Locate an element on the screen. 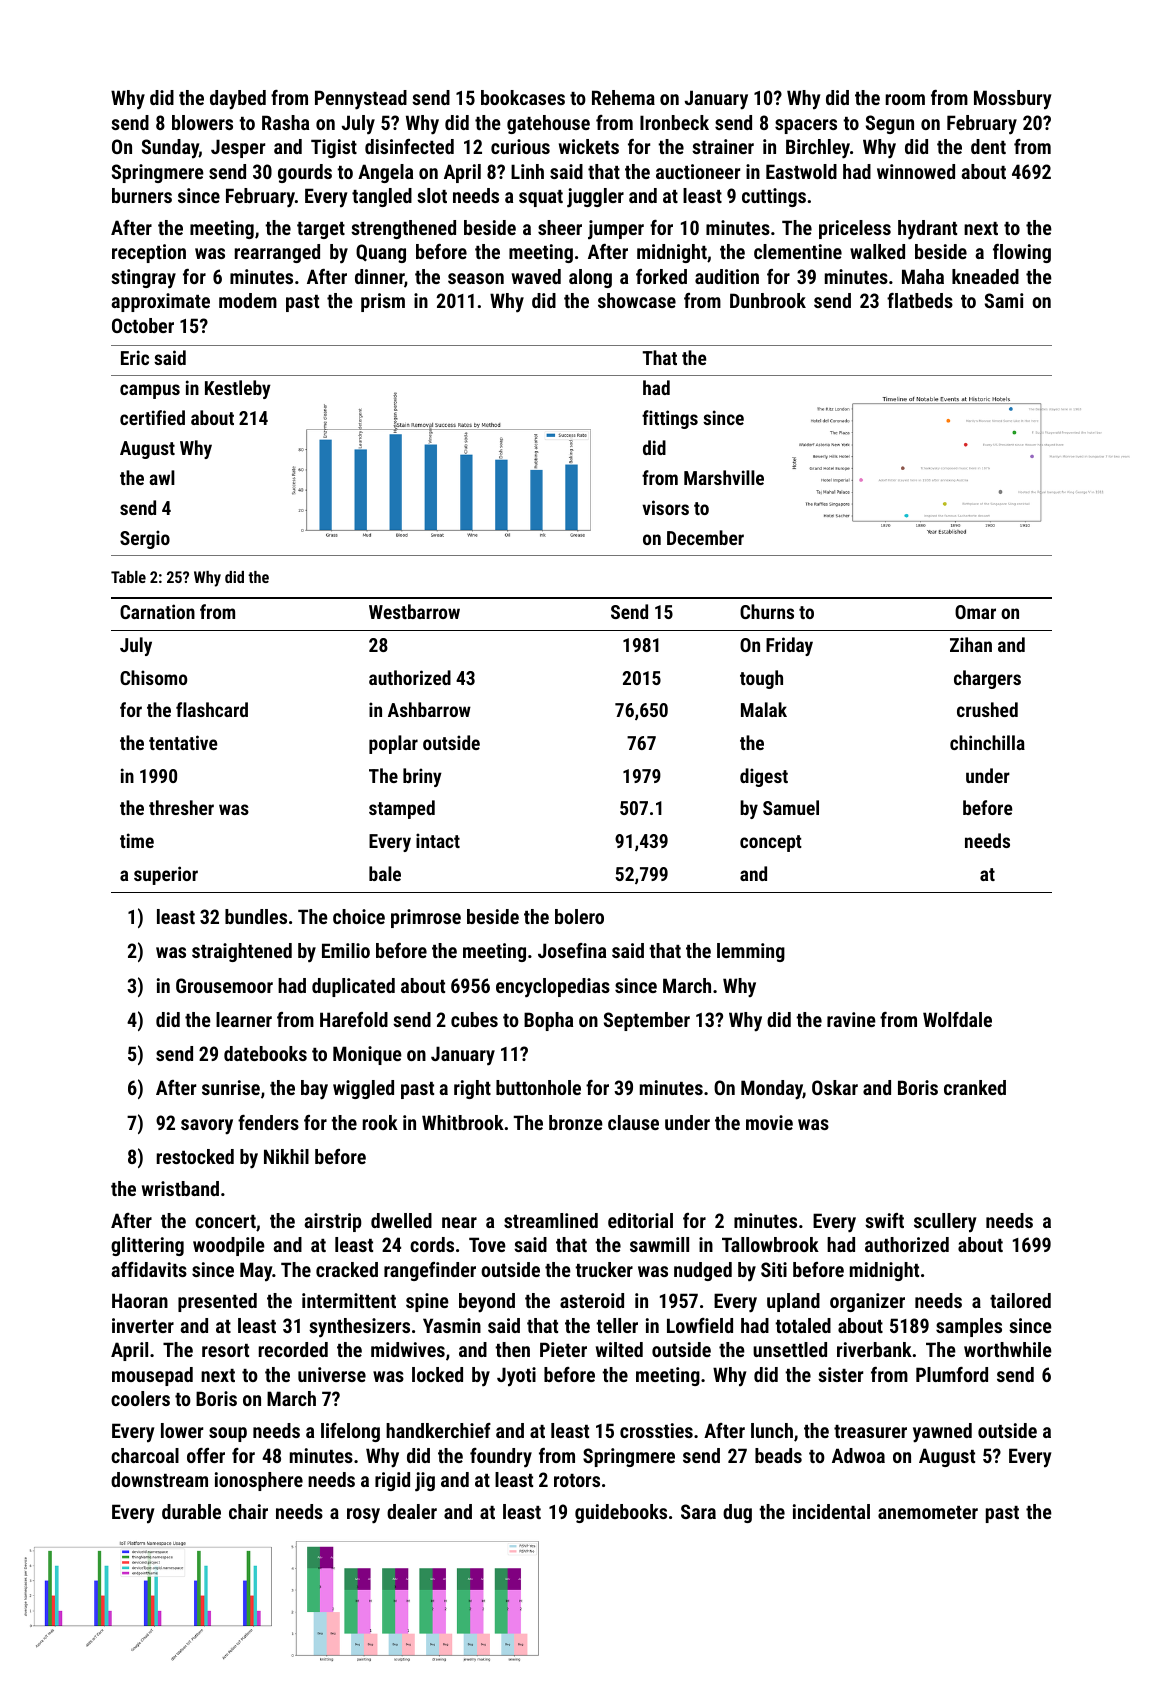 This screenshot has height=1685, width=1163. season is located at coordinates (476, 278).
